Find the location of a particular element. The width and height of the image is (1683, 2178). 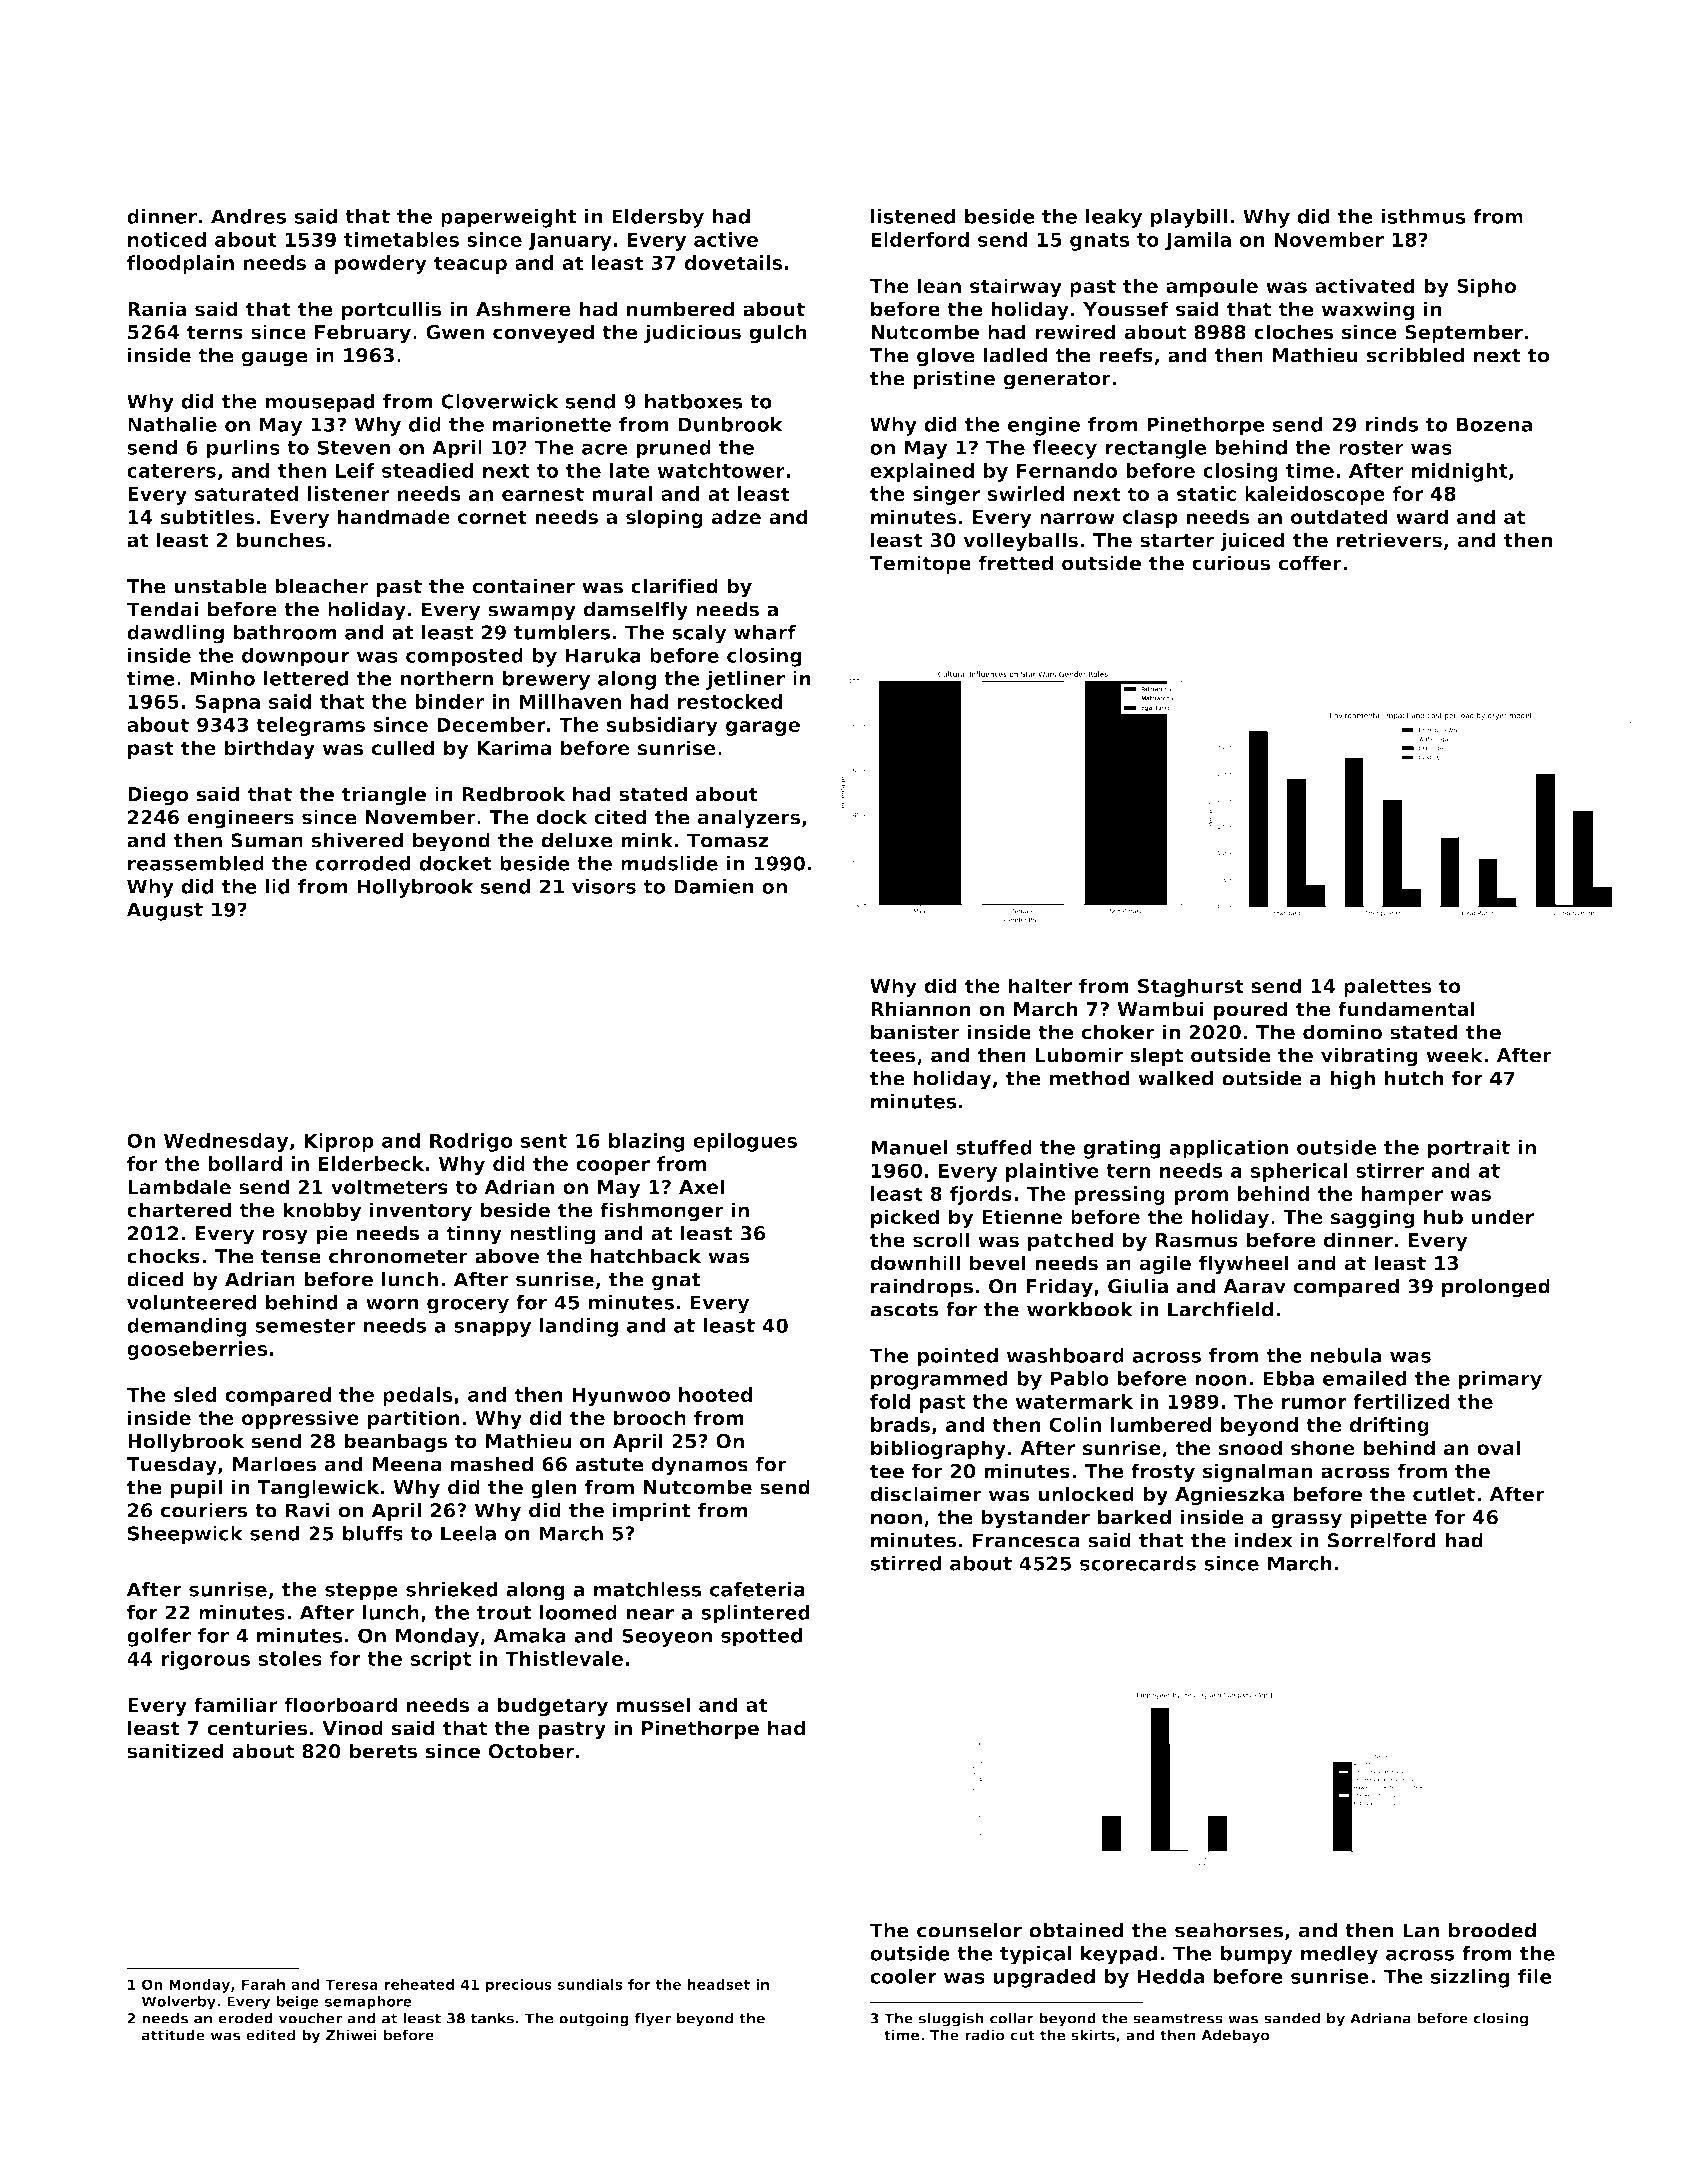

sanitized is located at coordinates (175, 1751).
